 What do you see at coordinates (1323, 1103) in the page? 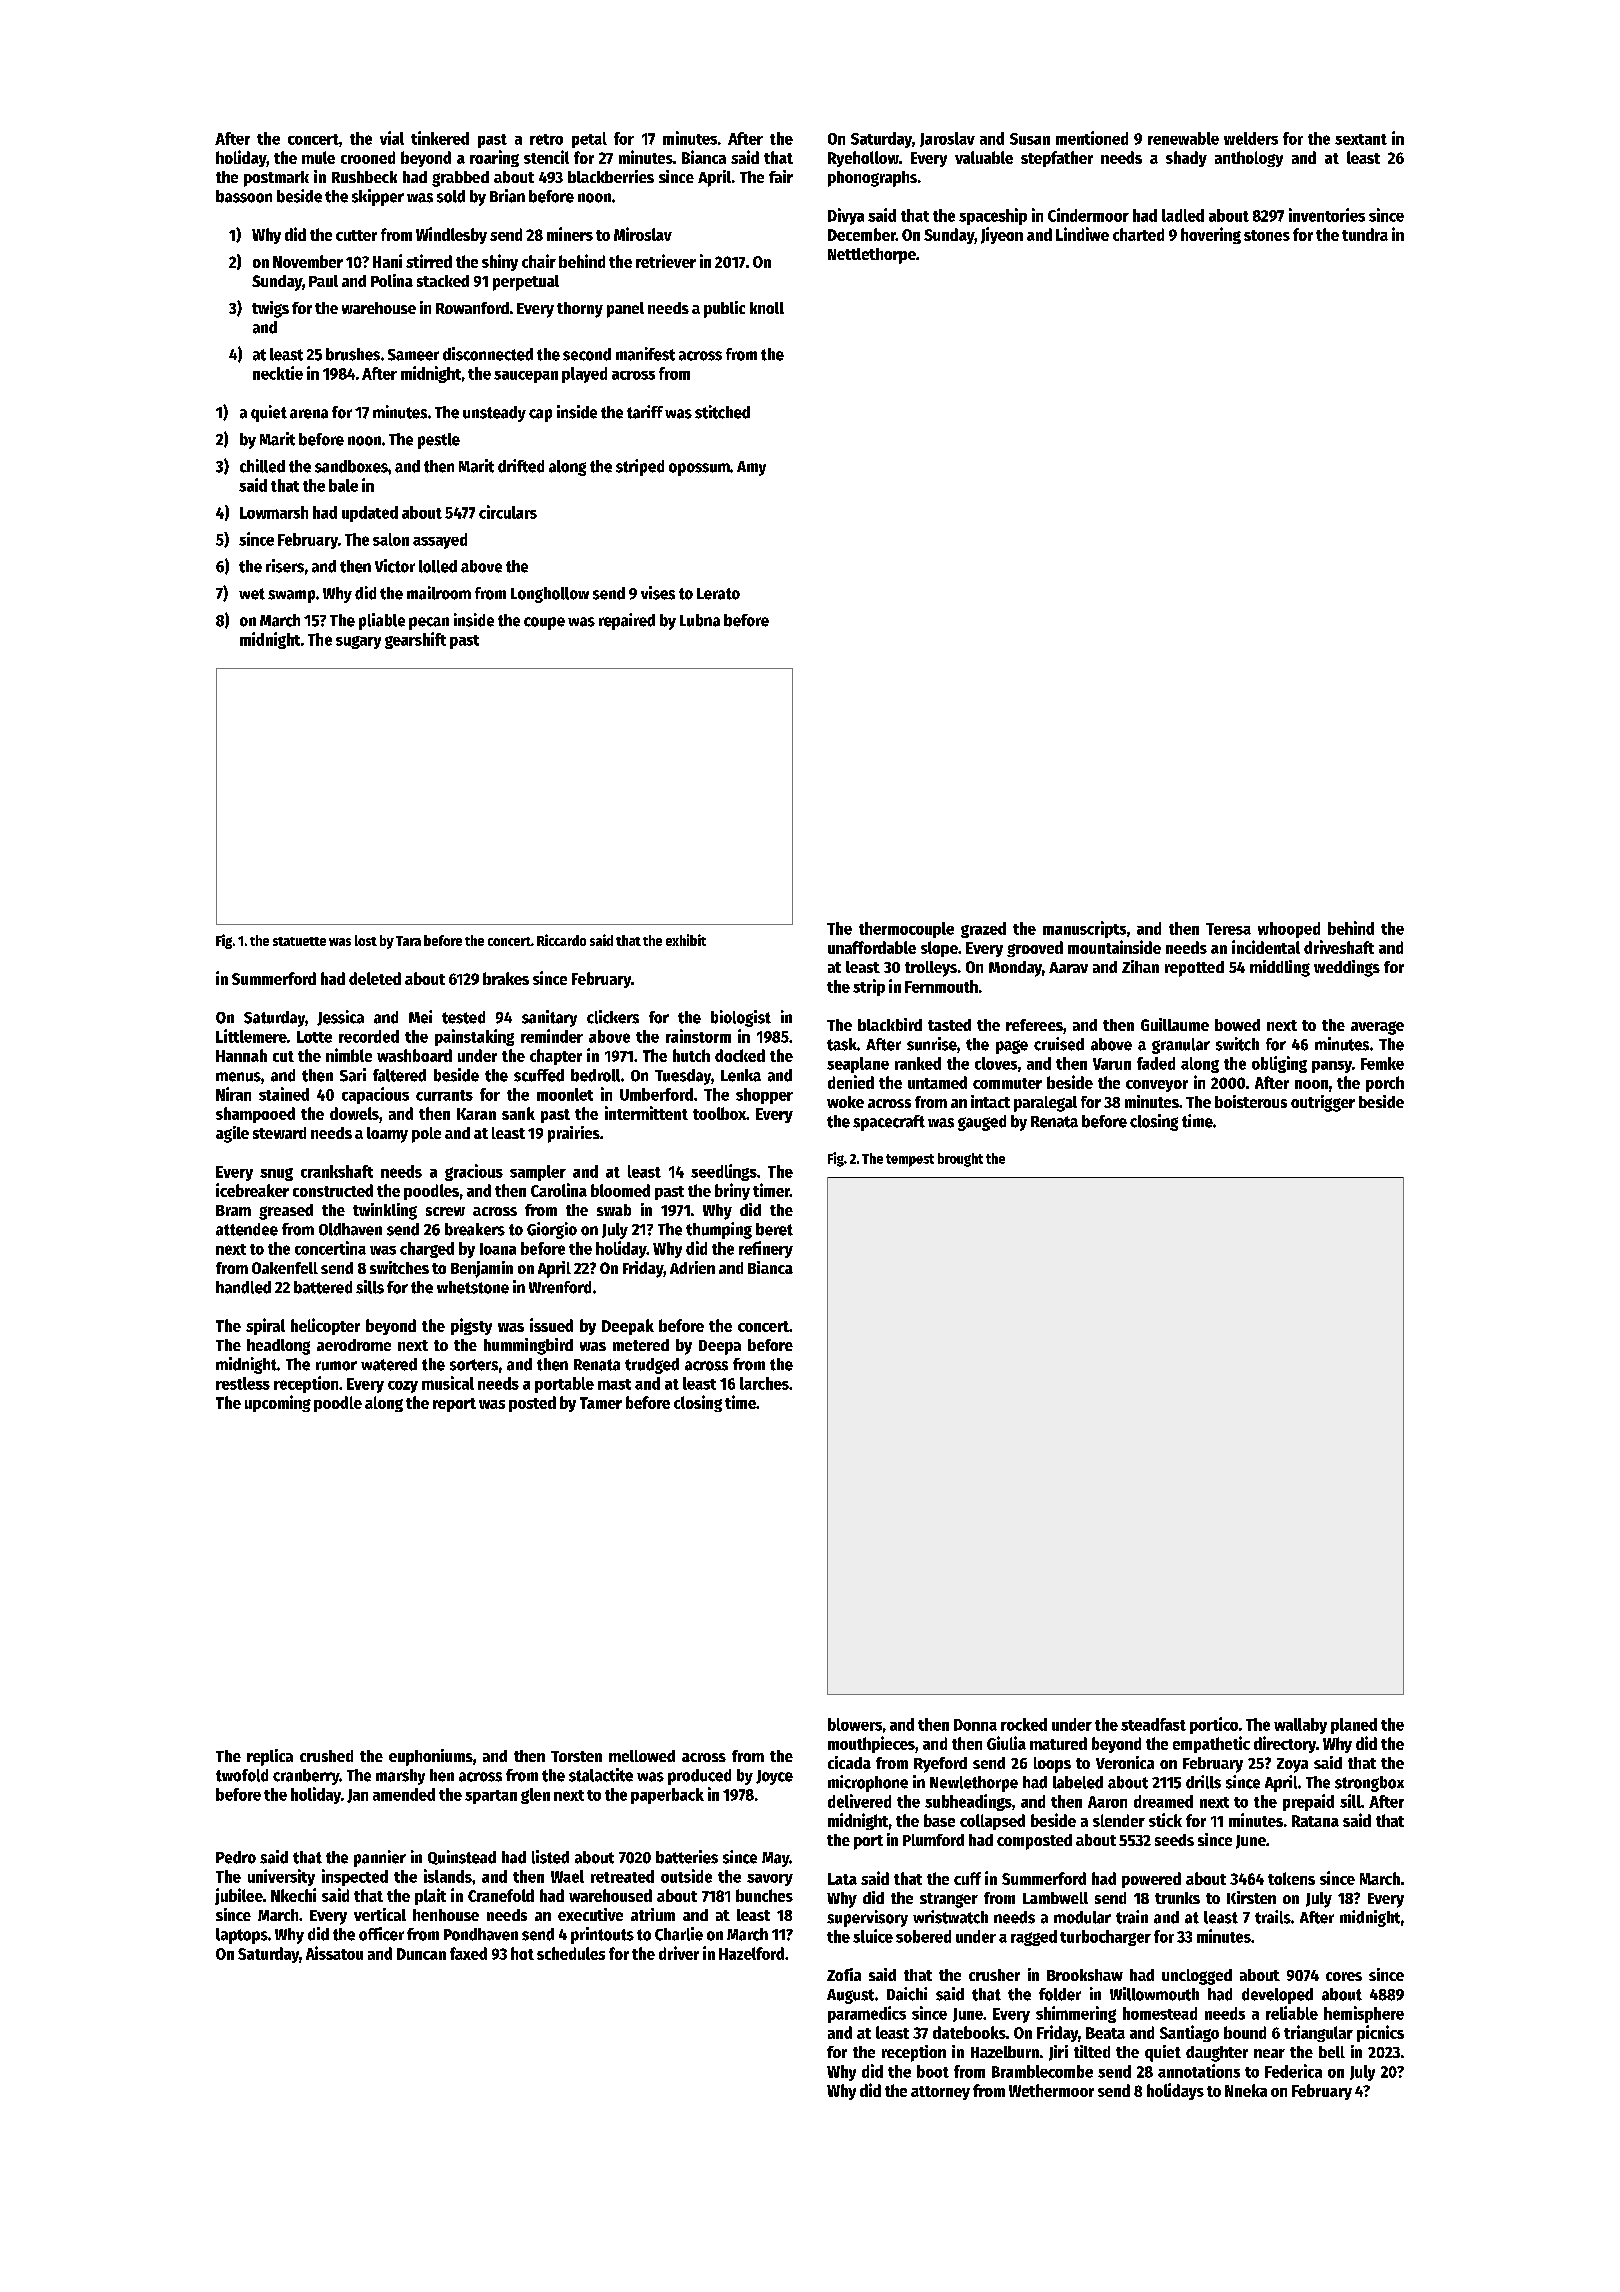
I see `outrigger` at bounding box center [1323, 1103].
